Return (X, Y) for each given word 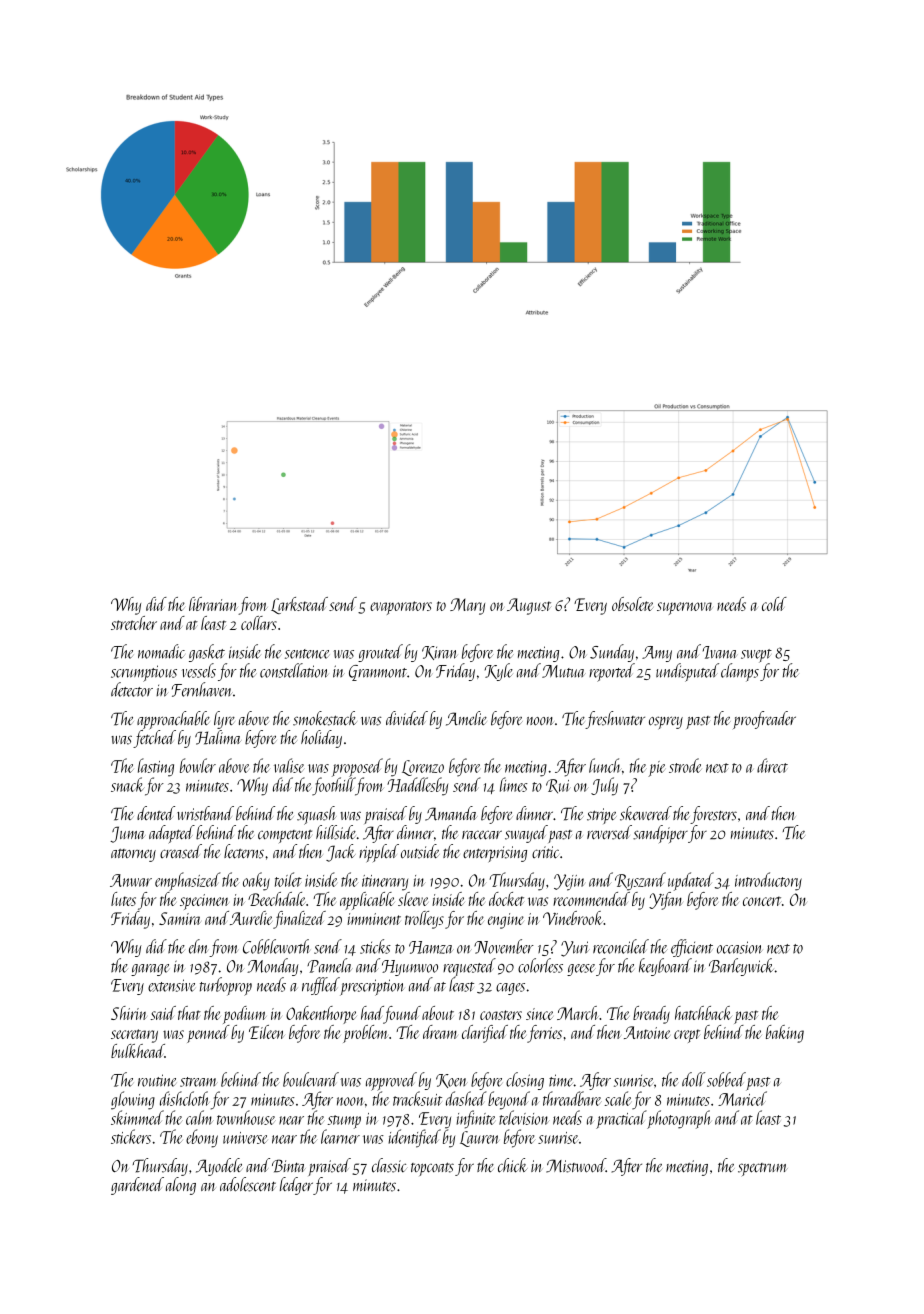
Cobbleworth (276, 946)
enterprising (495, 854)
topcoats (432, 1169)
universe (245, 1138)
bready (651, 1015)
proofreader (764, 720)
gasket (207, 653)
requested (469, 967)
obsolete (632, 604)
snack (128, 784)
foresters (713, 815)
